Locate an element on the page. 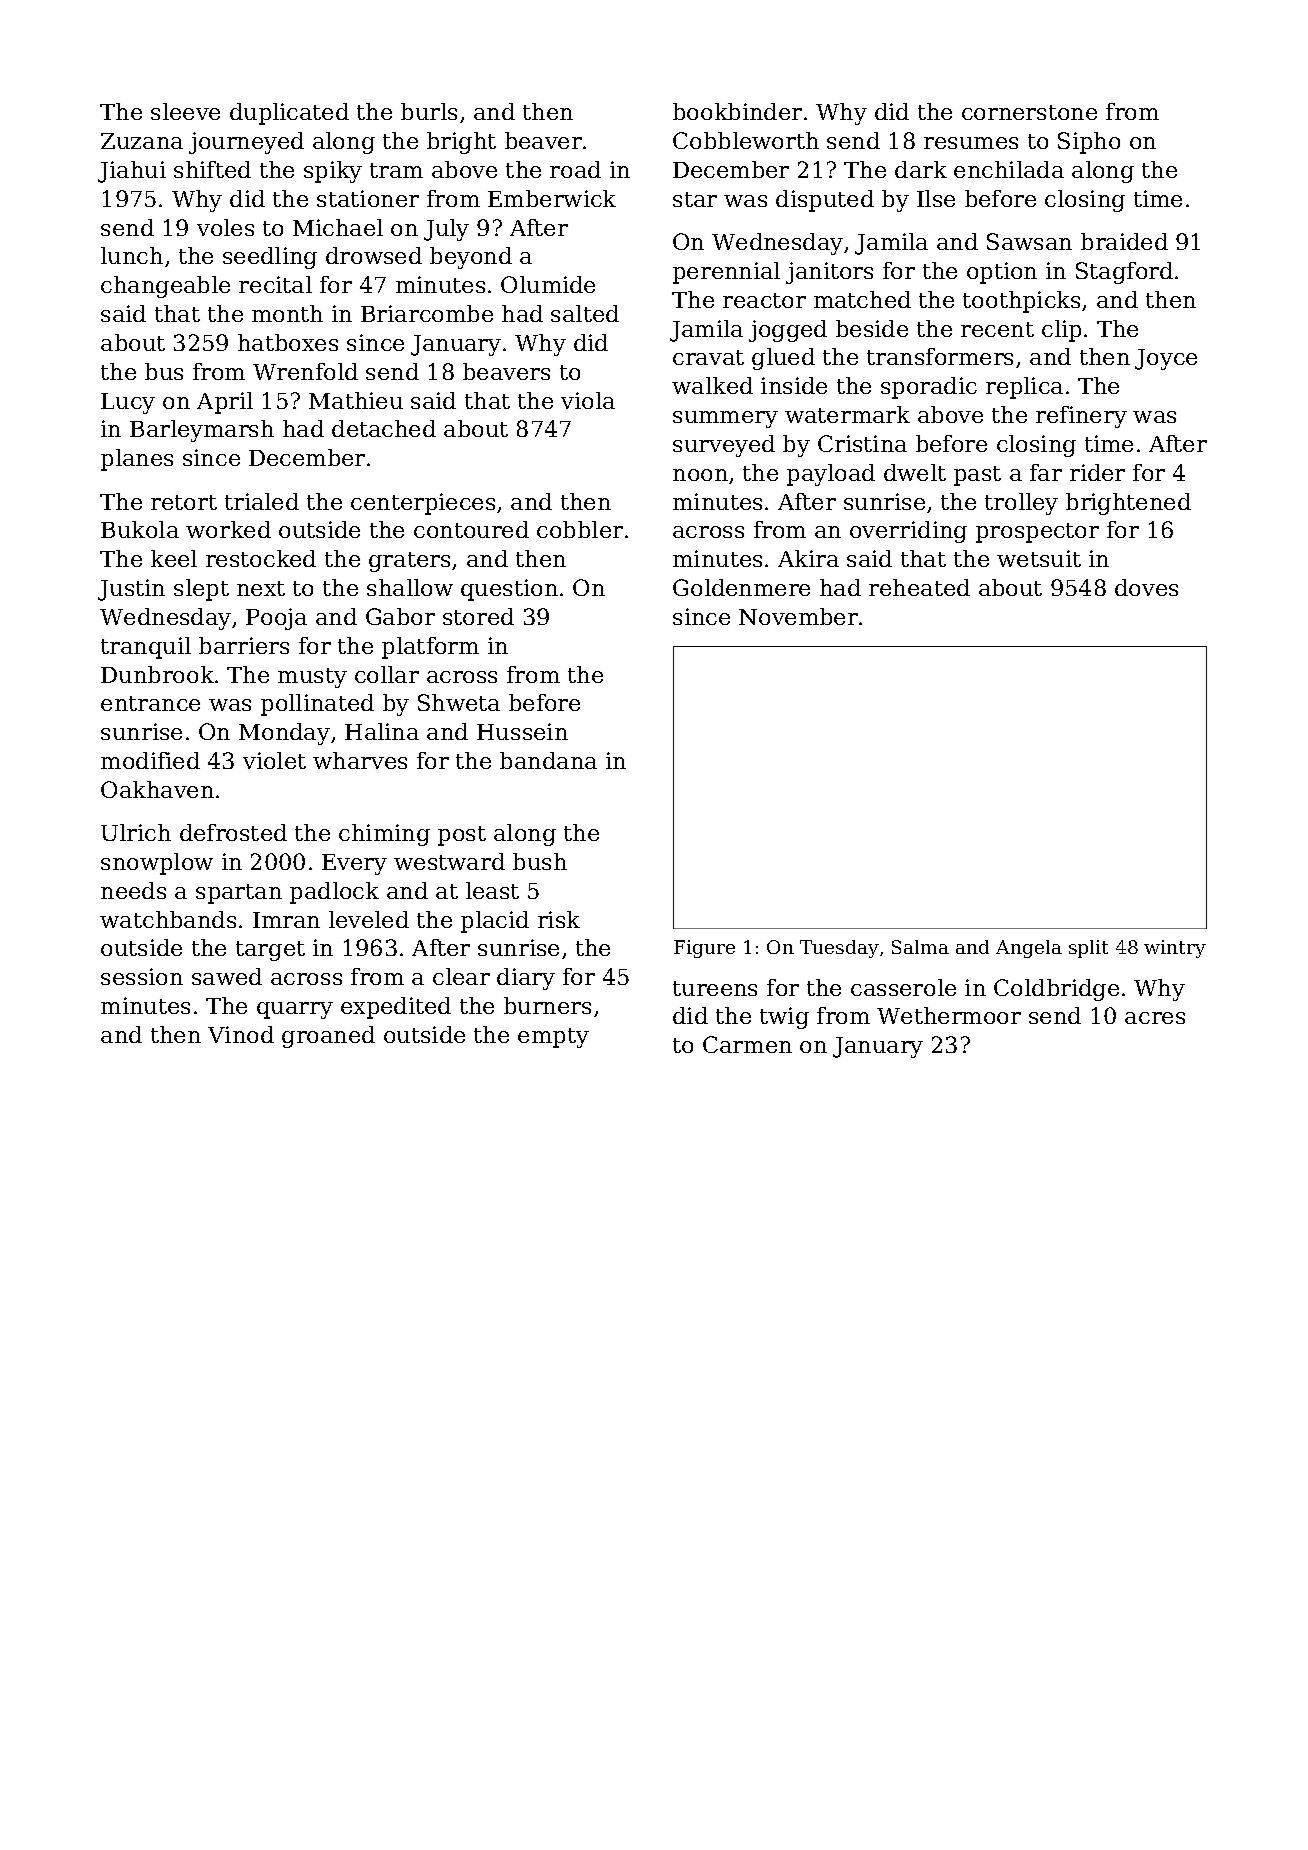  worked is located at coordinates (228, 529).
